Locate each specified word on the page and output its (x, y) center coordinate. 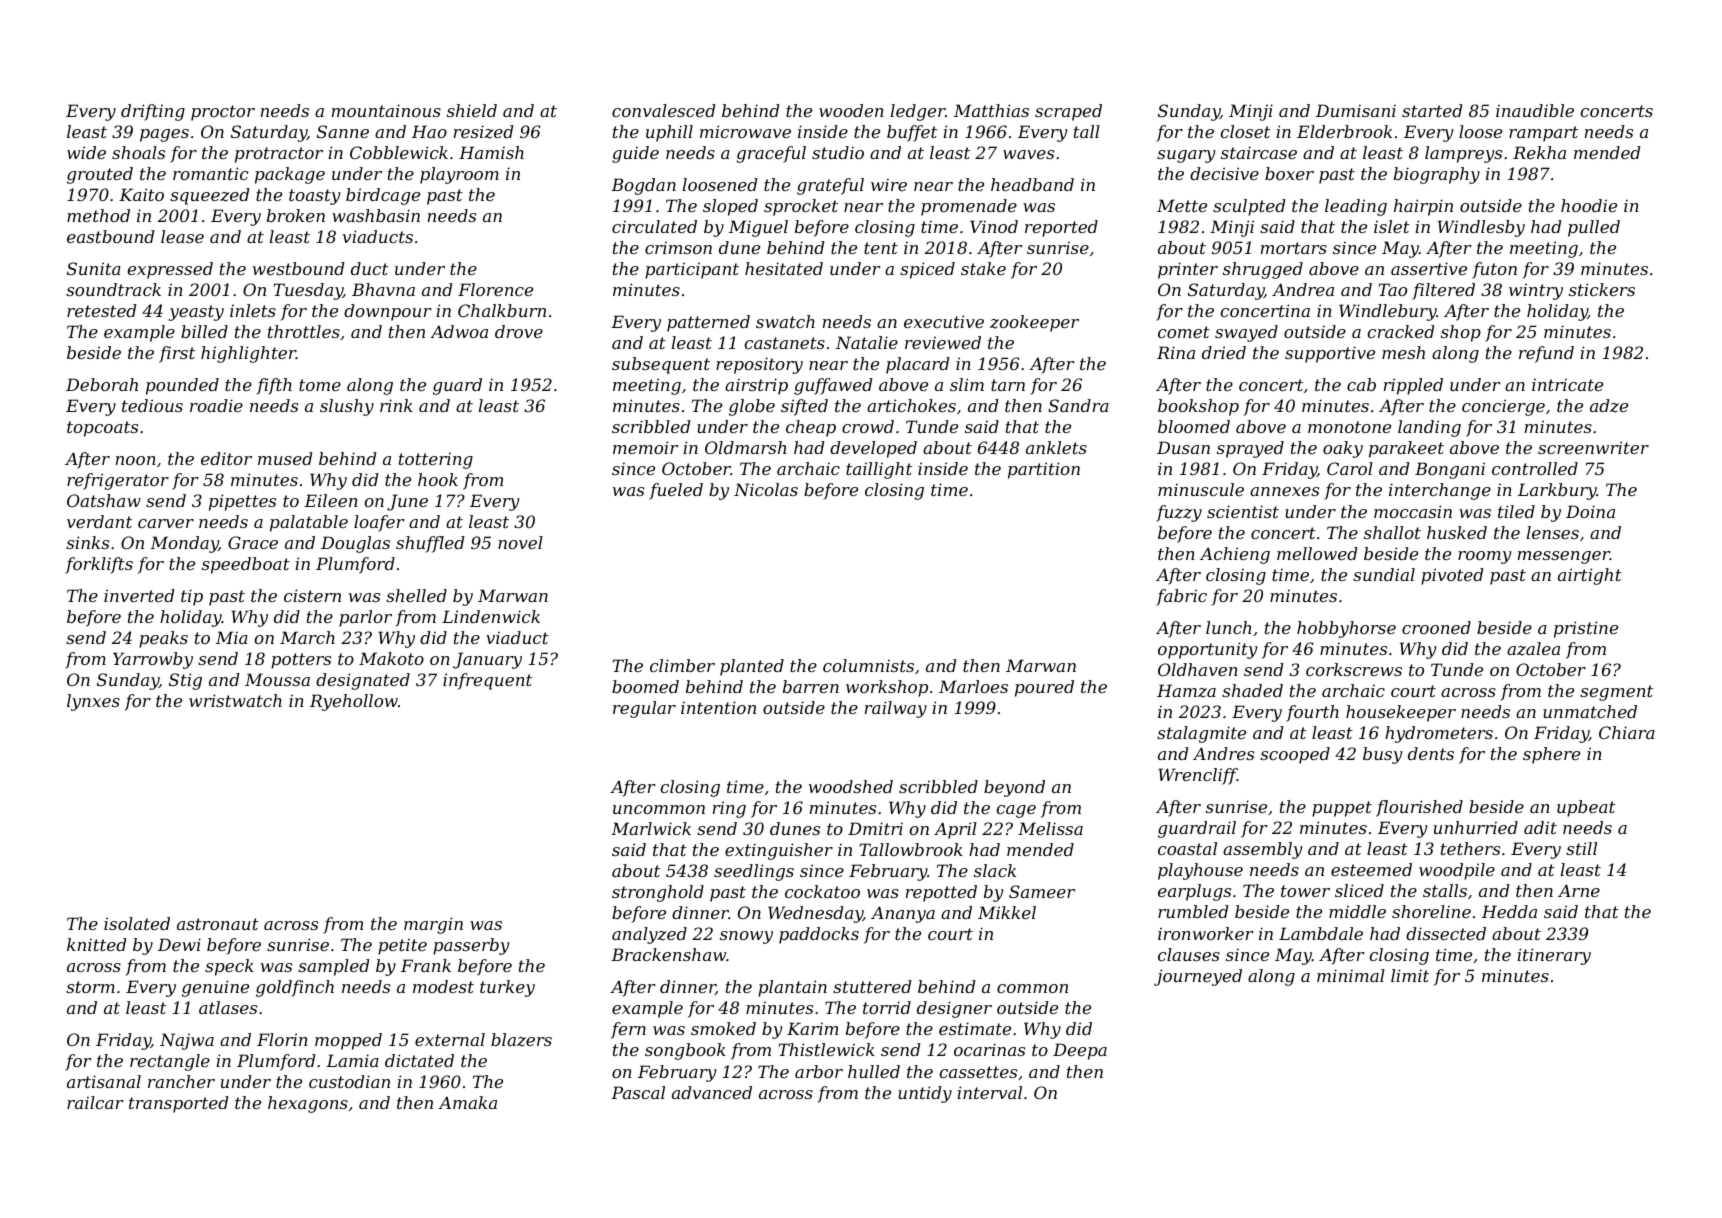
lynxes (93, 702)
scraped (1068, 112)
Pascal (638, 1092)
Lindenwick (491, 616)
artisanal (104, 1081)
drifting (153, 112)
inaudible (1535, 110)
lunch (1228, 627)
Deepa (1080, 1051)
